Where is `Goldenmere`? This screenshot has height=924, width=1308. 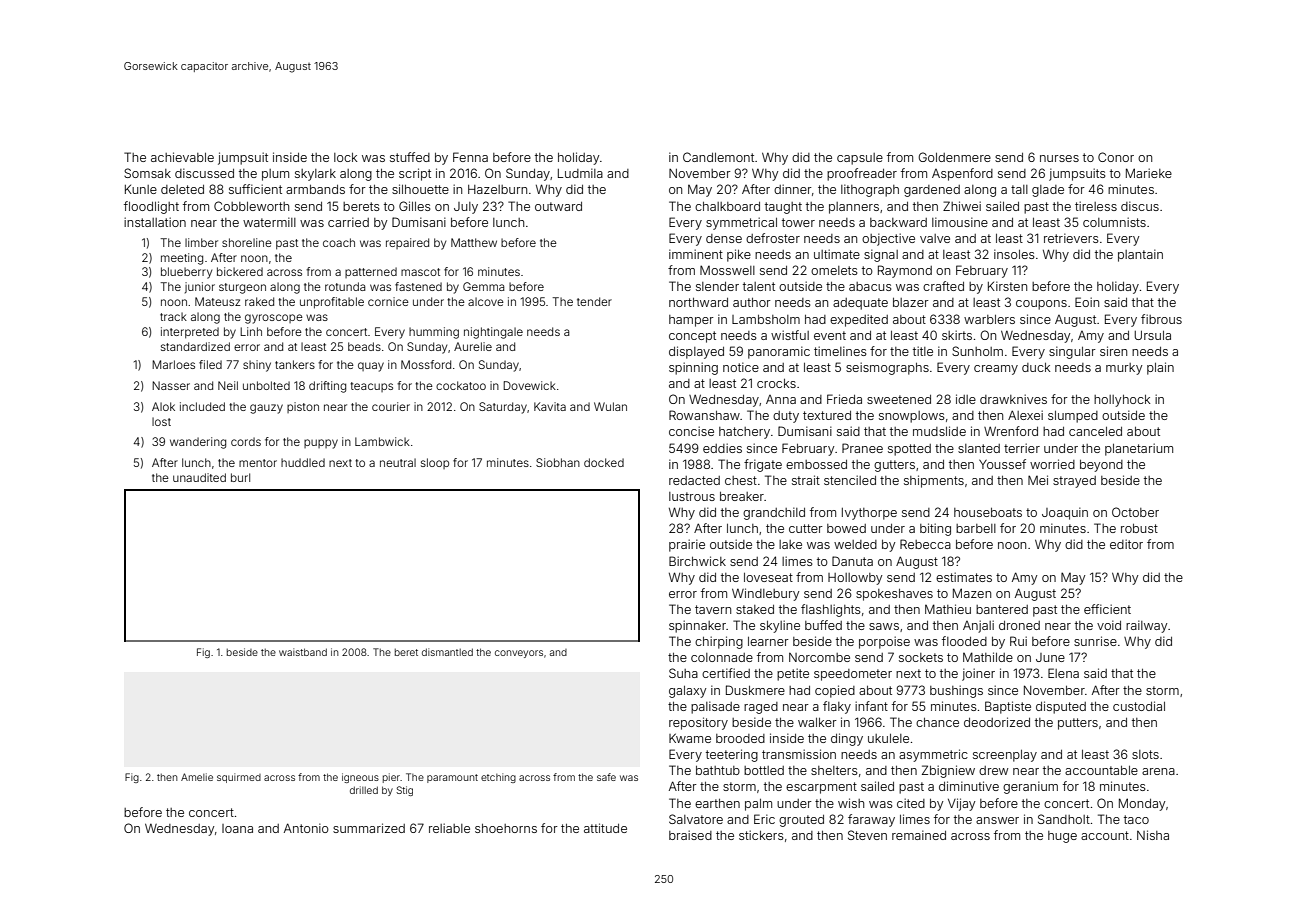 Goldenmere is located at coordinates (954, 157).
